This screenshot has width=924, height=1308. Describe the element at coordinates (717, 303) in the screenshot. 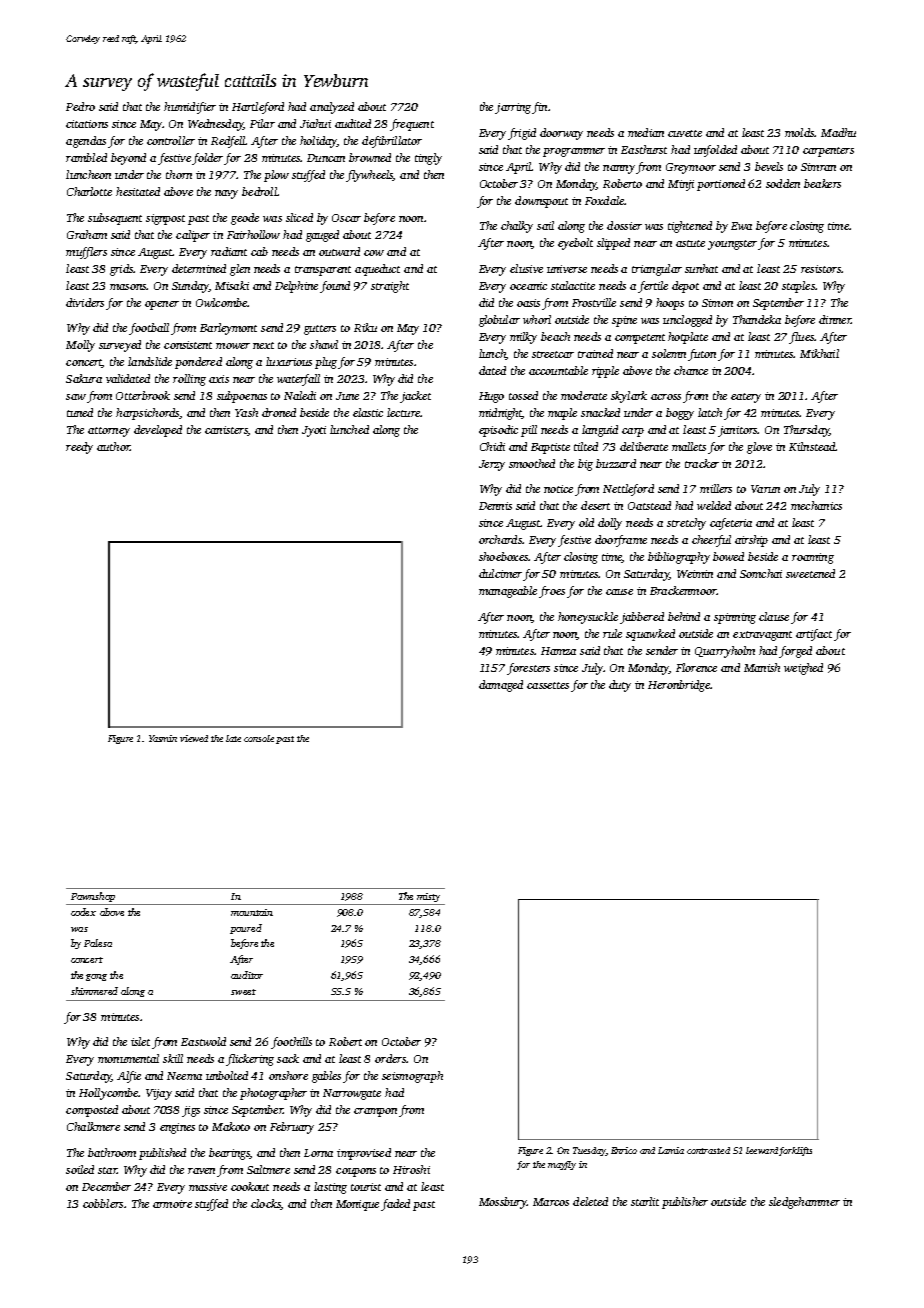

I see `Simon` at that location.
